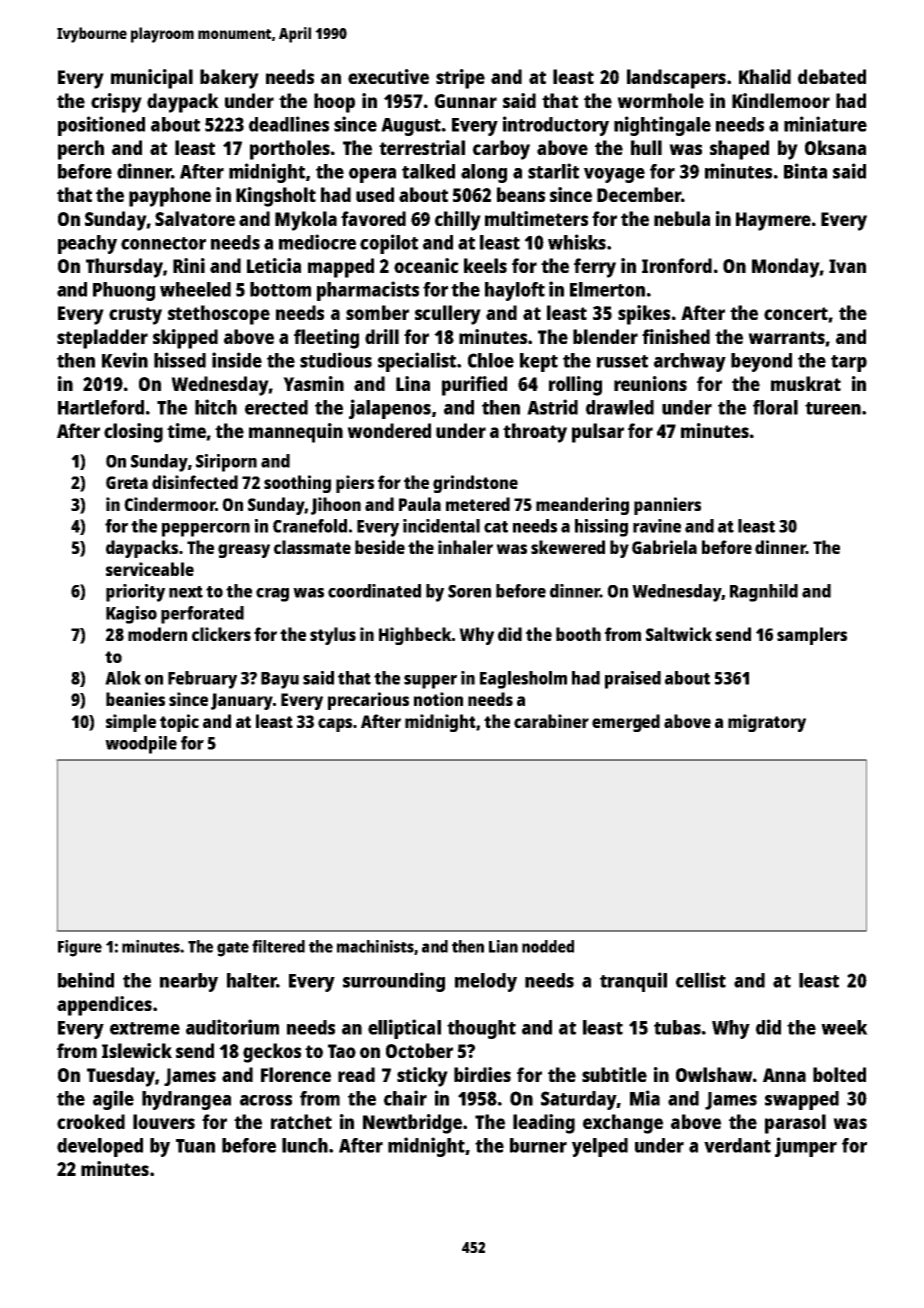 This screenshot has width=924, height=1308. I want to click on skewered, so click(568, 547).
